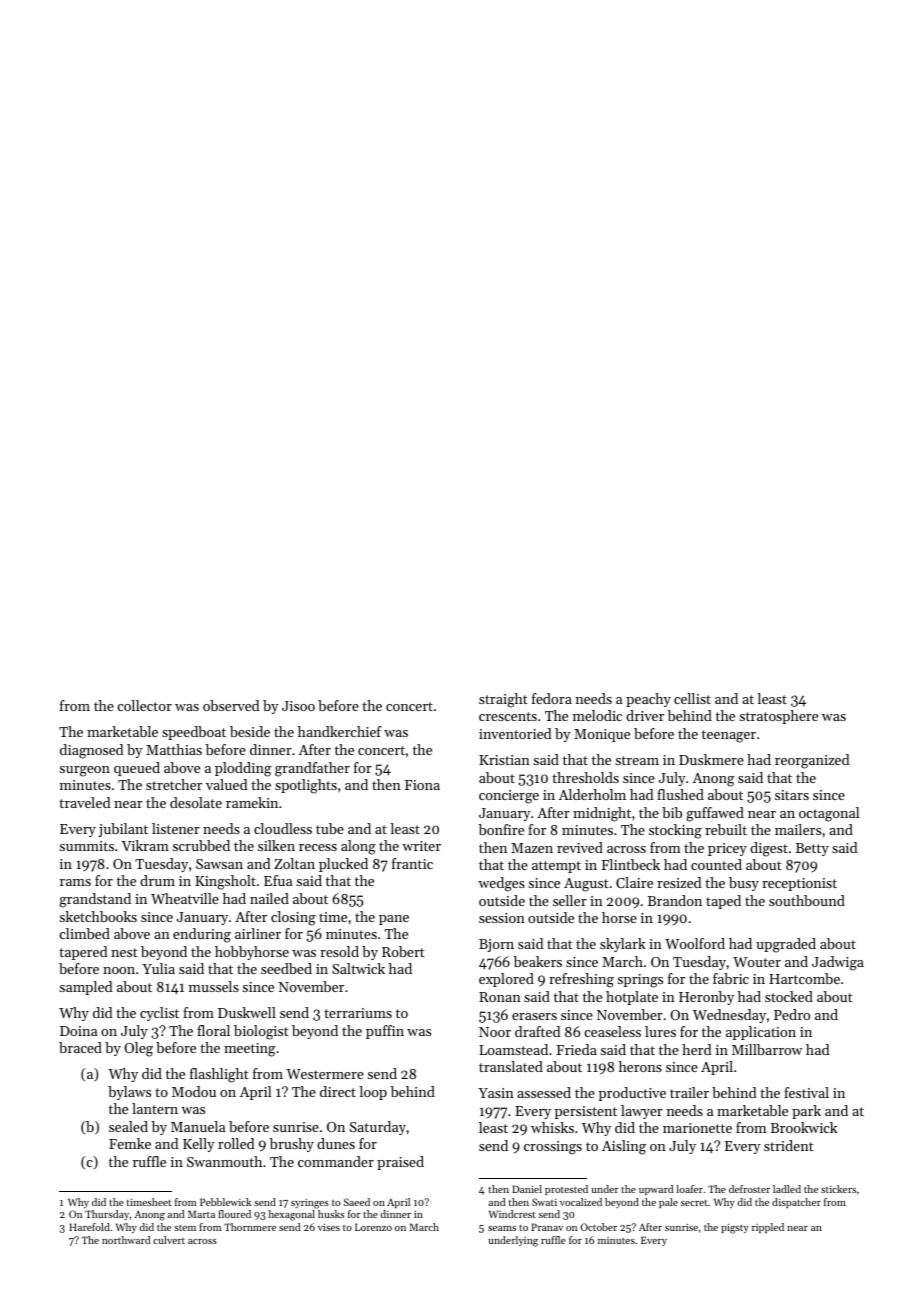  I want to click on speedboat, so click(194, 733).
